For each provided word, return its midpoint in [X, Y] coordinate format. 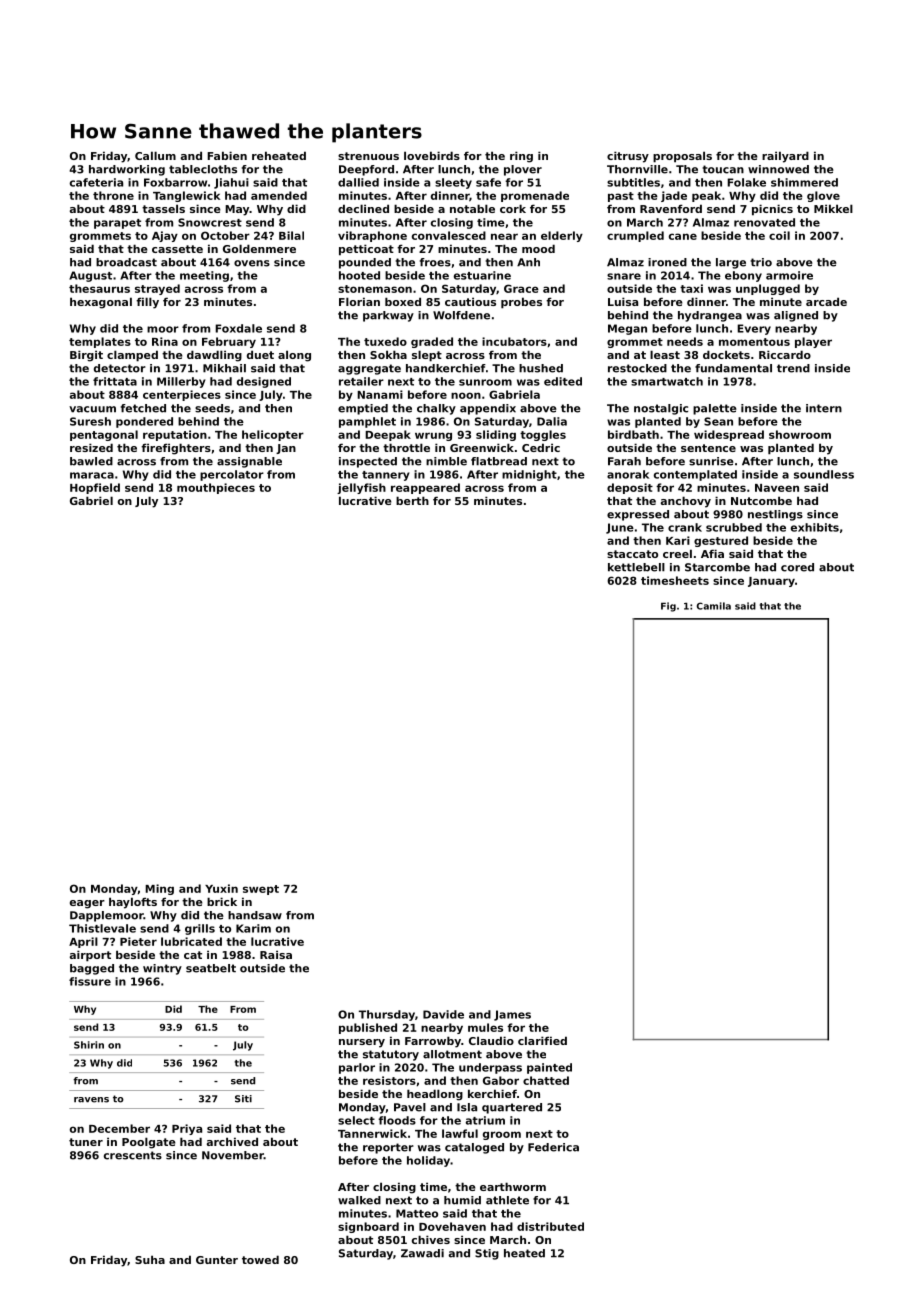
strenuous [368, 156]
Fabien [227, 155]
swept [261, 890]
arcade [826, 301]
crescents [133, 1155]
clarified [542, 1040]
